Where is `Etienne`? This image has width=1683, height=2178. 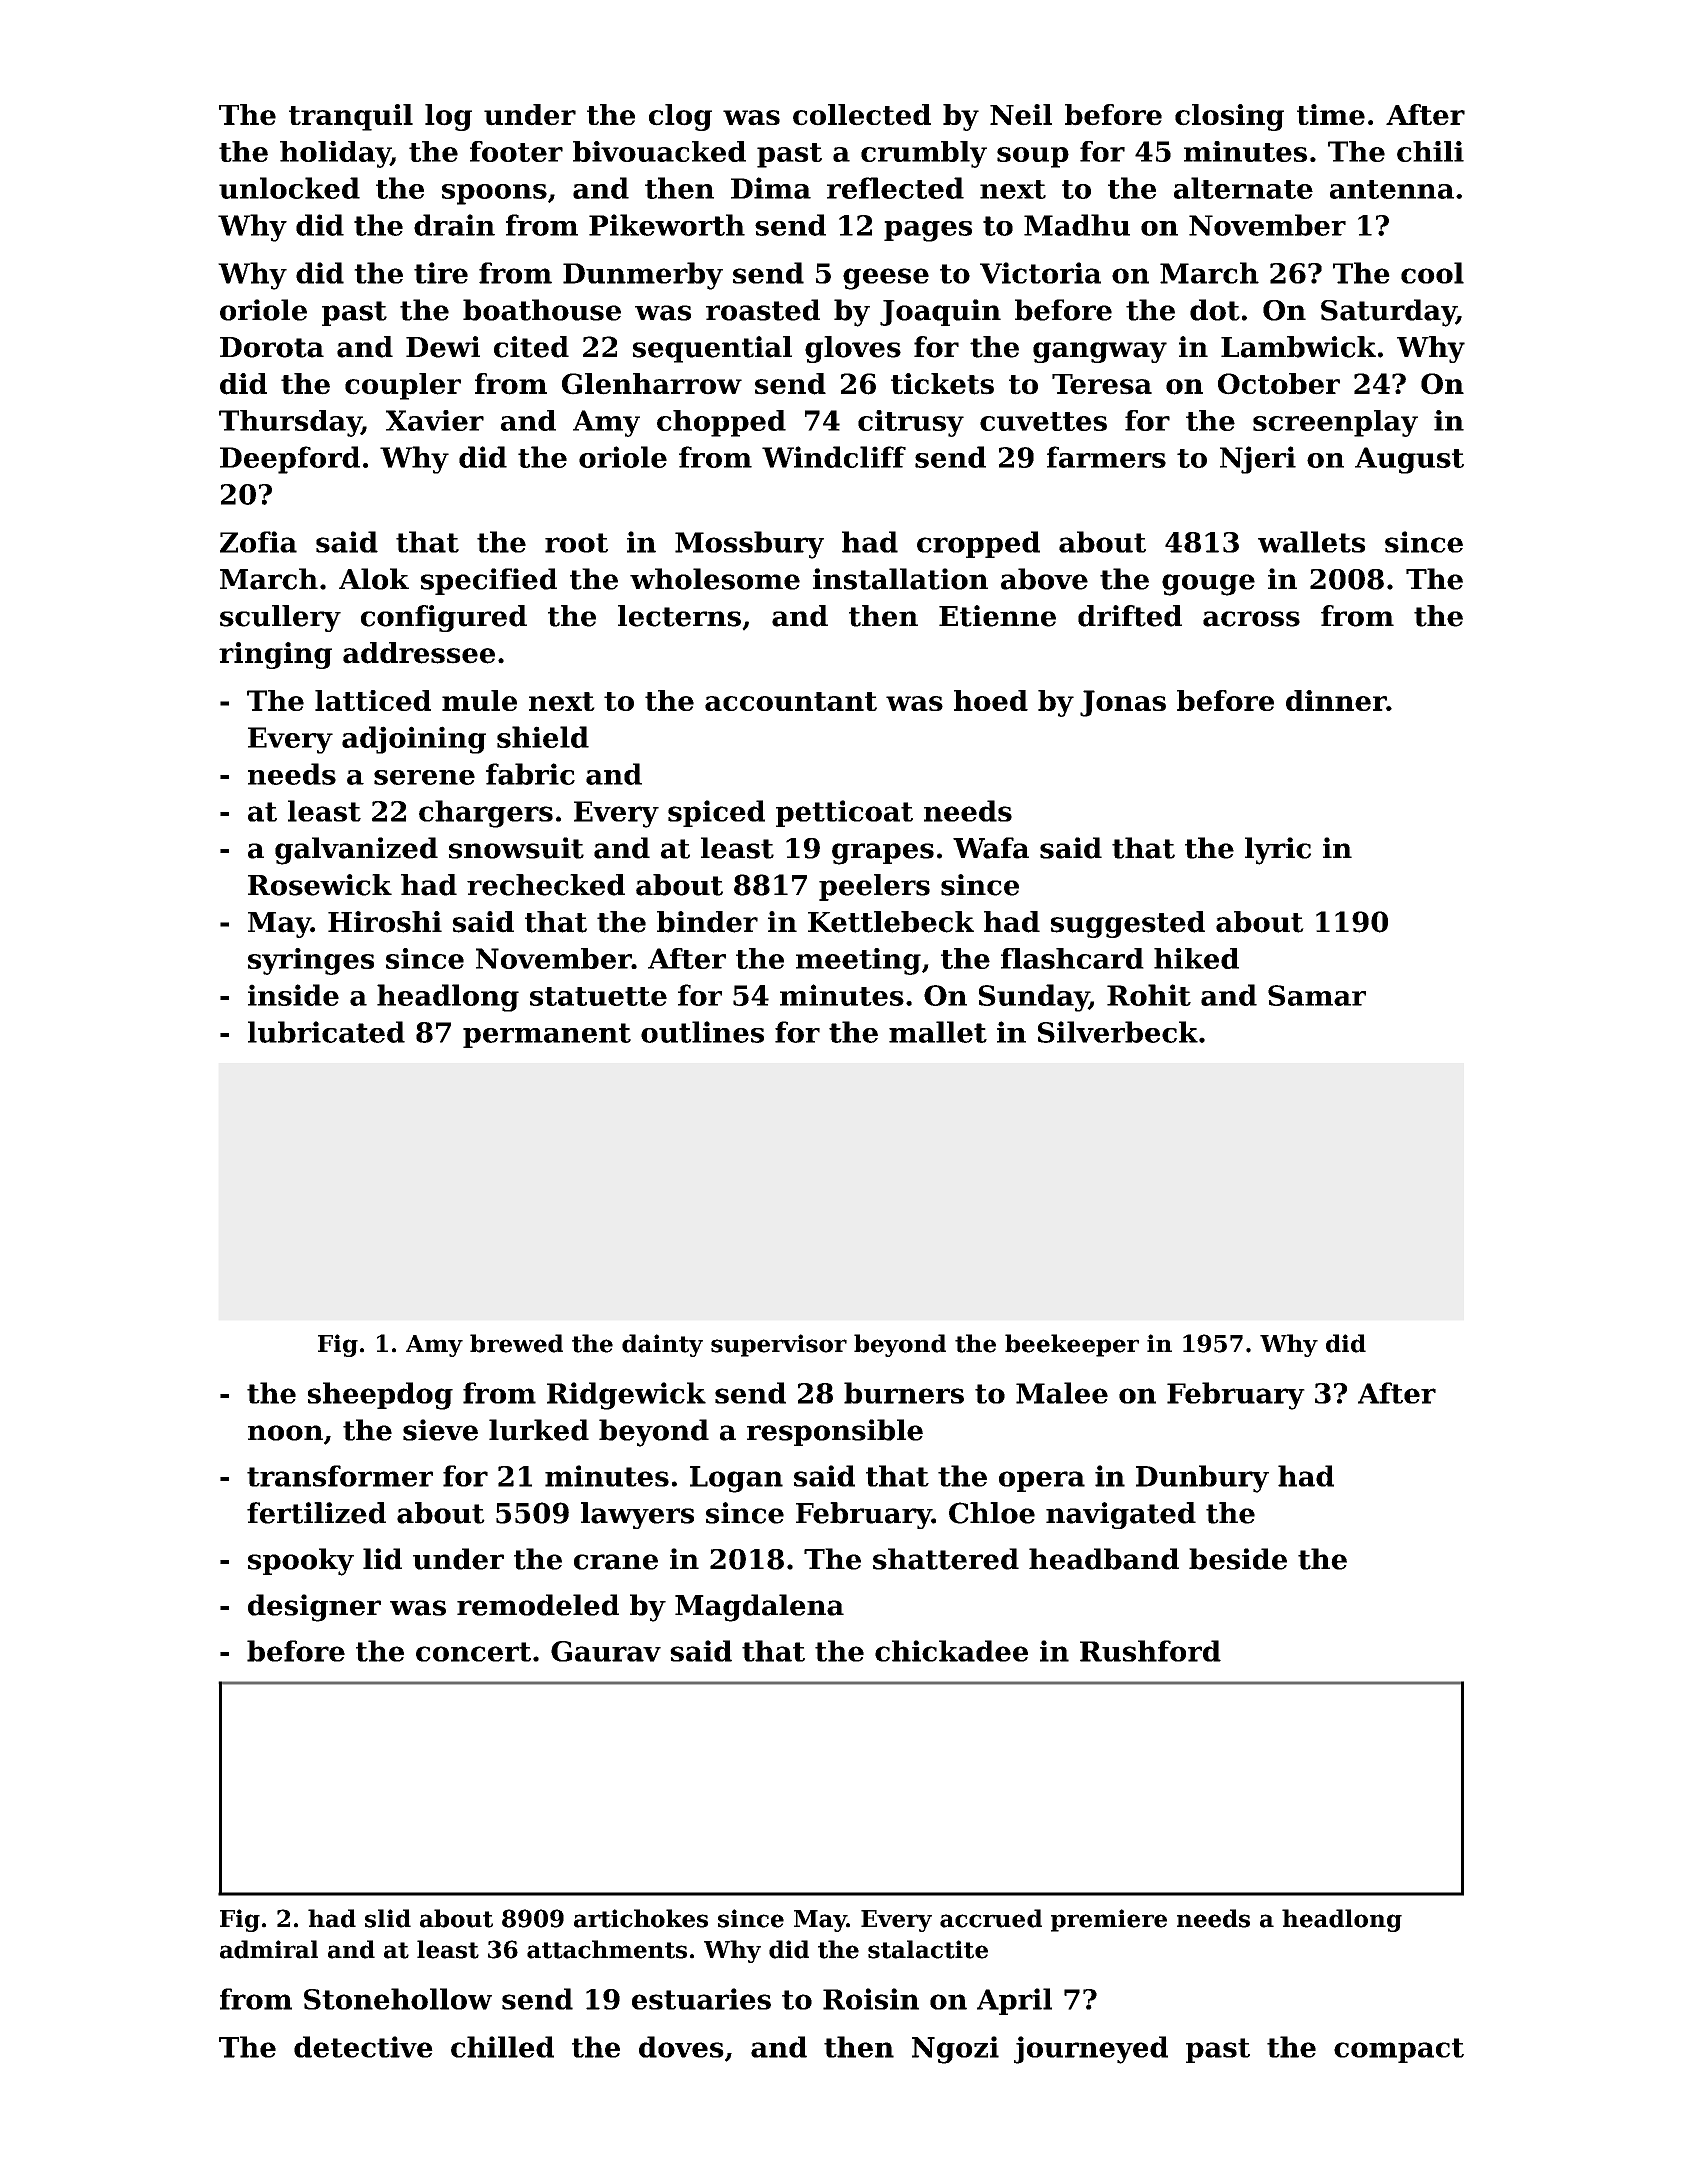 Etienne is located at coordinates (997, 616).
